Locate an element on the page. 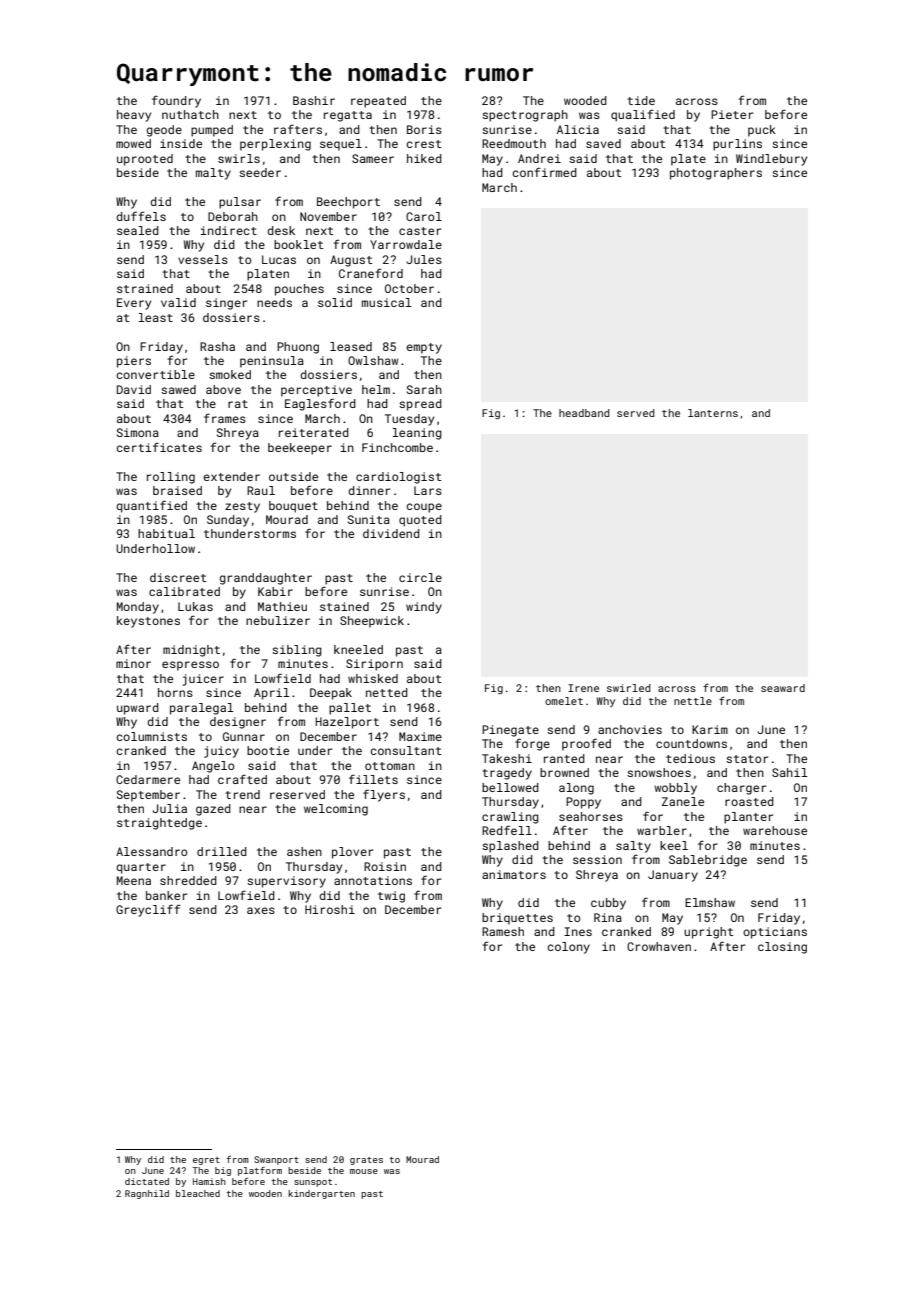 Image resolution: width=924 pixels, height=1308 pixels. Ragnhild is located at coordinates (147, 1194).
